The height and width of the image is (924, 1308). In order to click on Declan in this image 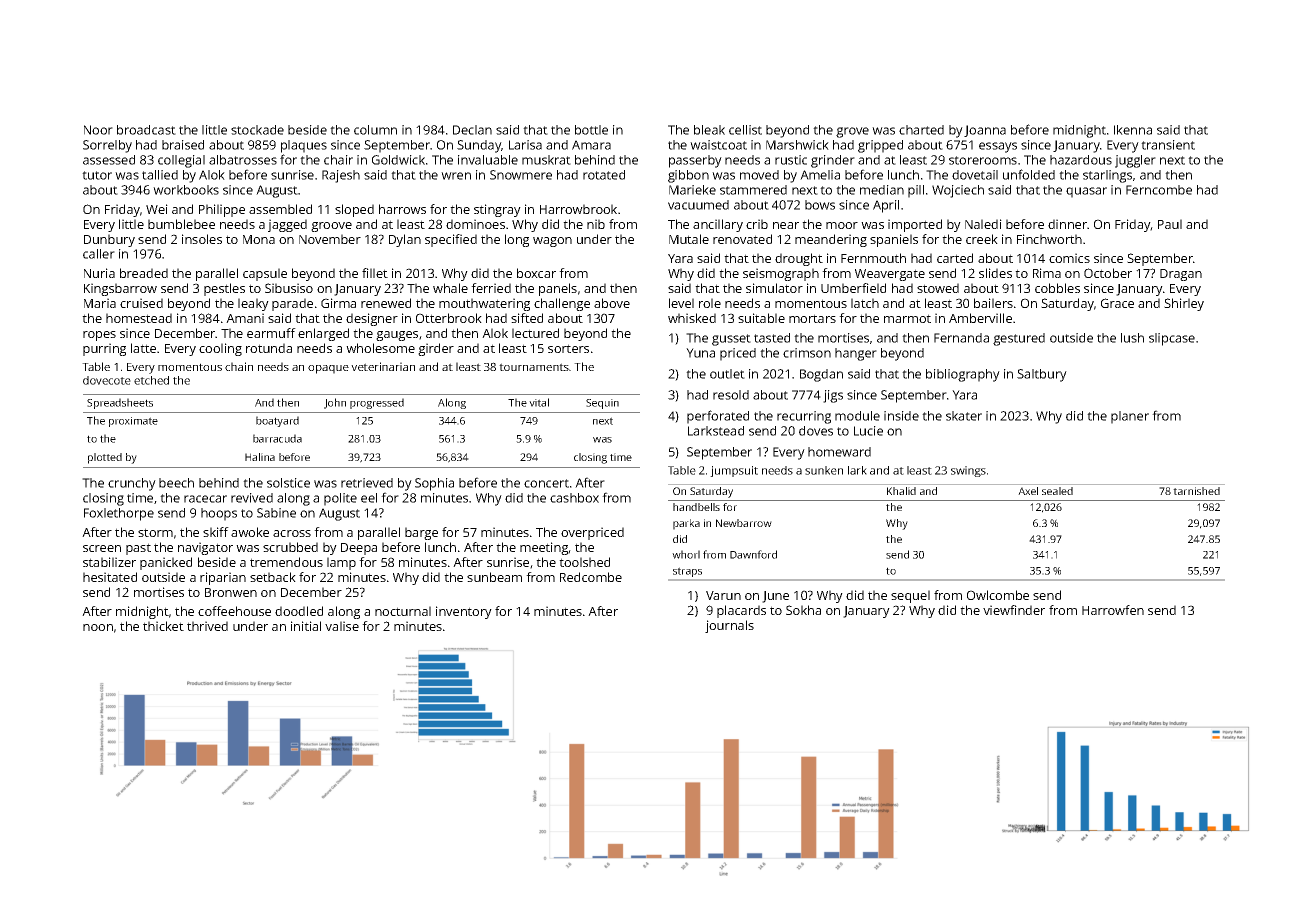, I will do `click(472, 130)`.
